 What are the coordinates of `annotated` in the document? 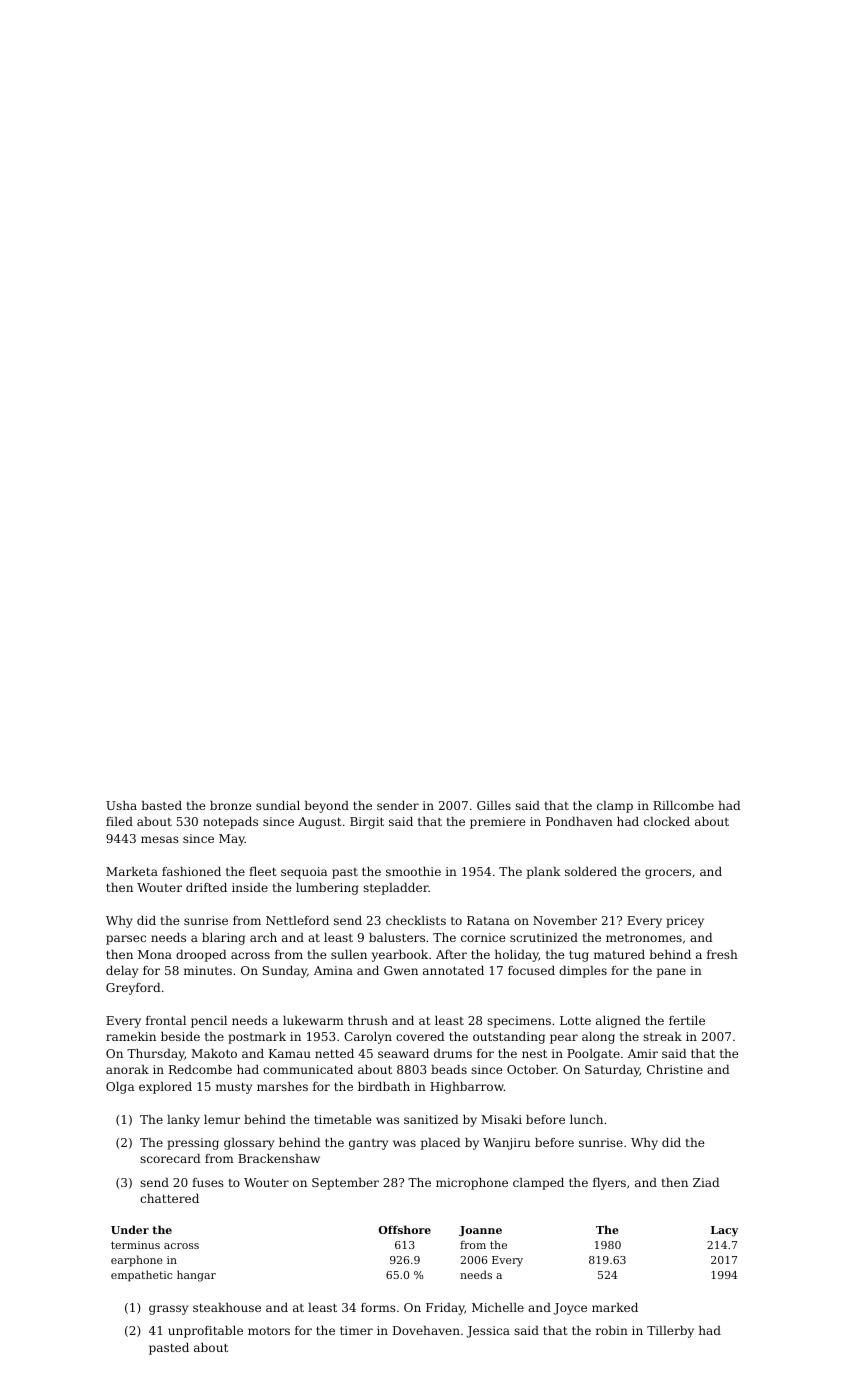 It's located at (453, 970).
